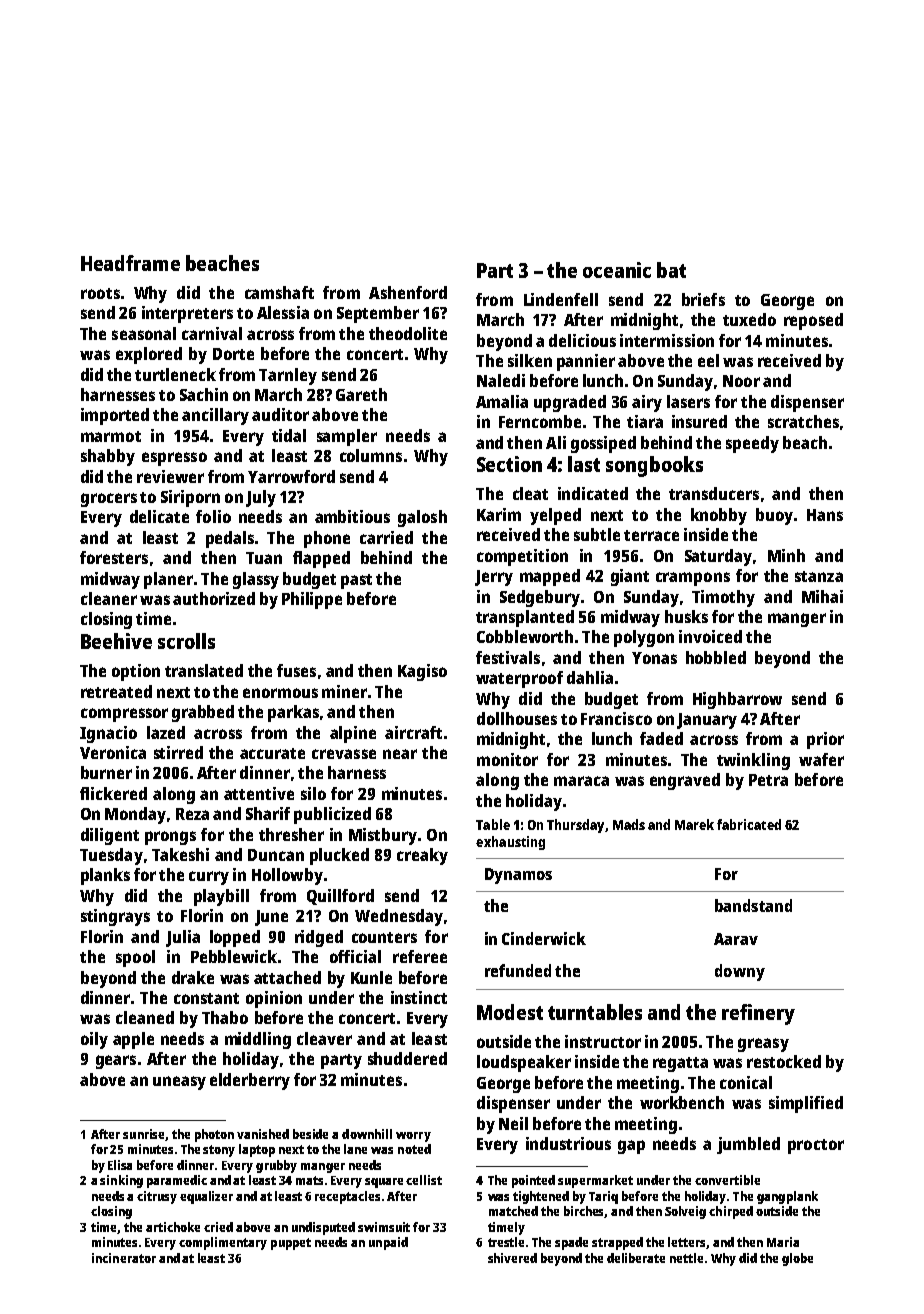  I want to click on Ashenford, so click(408, 292).
